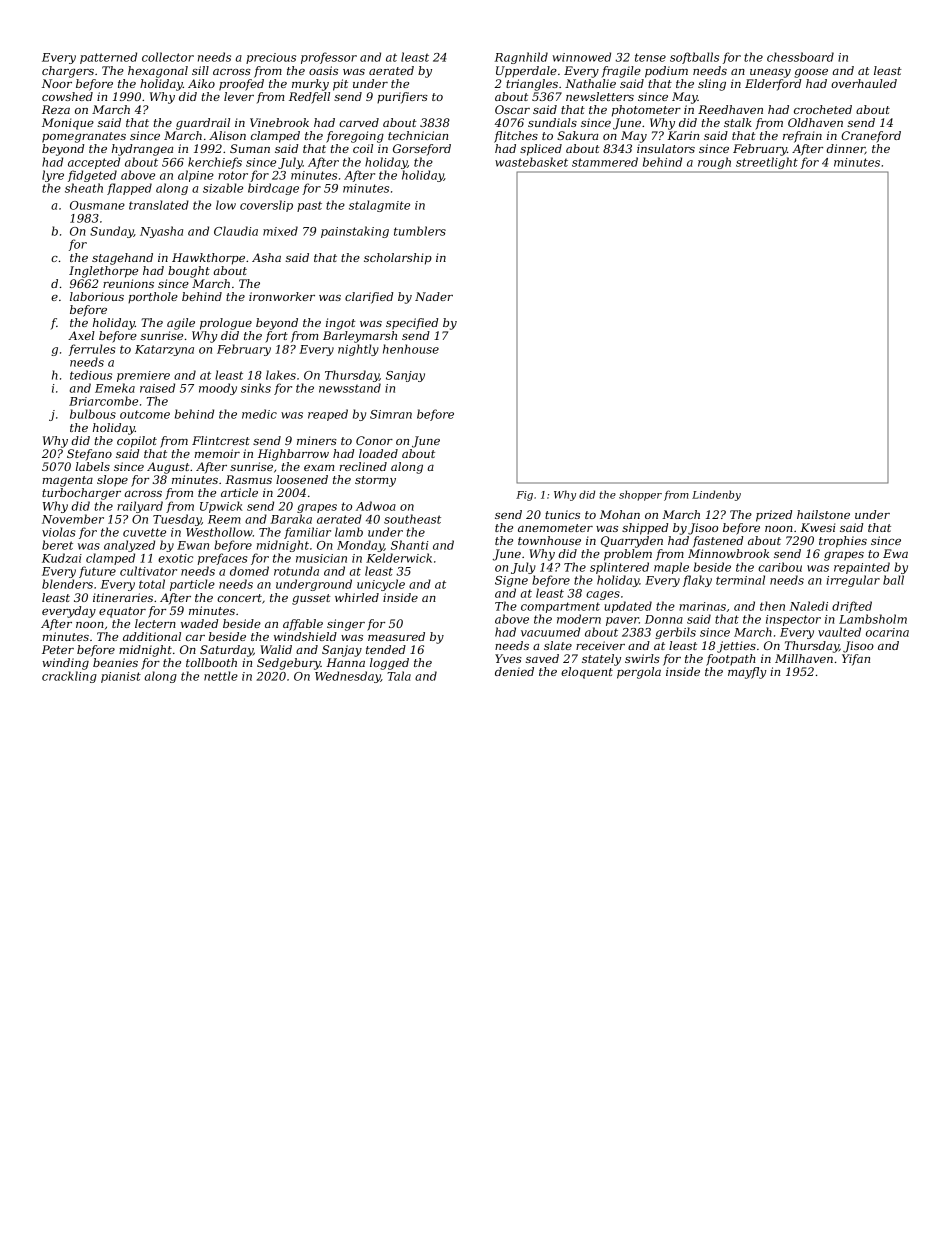 This screenshot has width=952, height=1233. What do you see at coordinates (92, 466) in the screenshot?
I see `labels` at bounding box center [92, 466].
